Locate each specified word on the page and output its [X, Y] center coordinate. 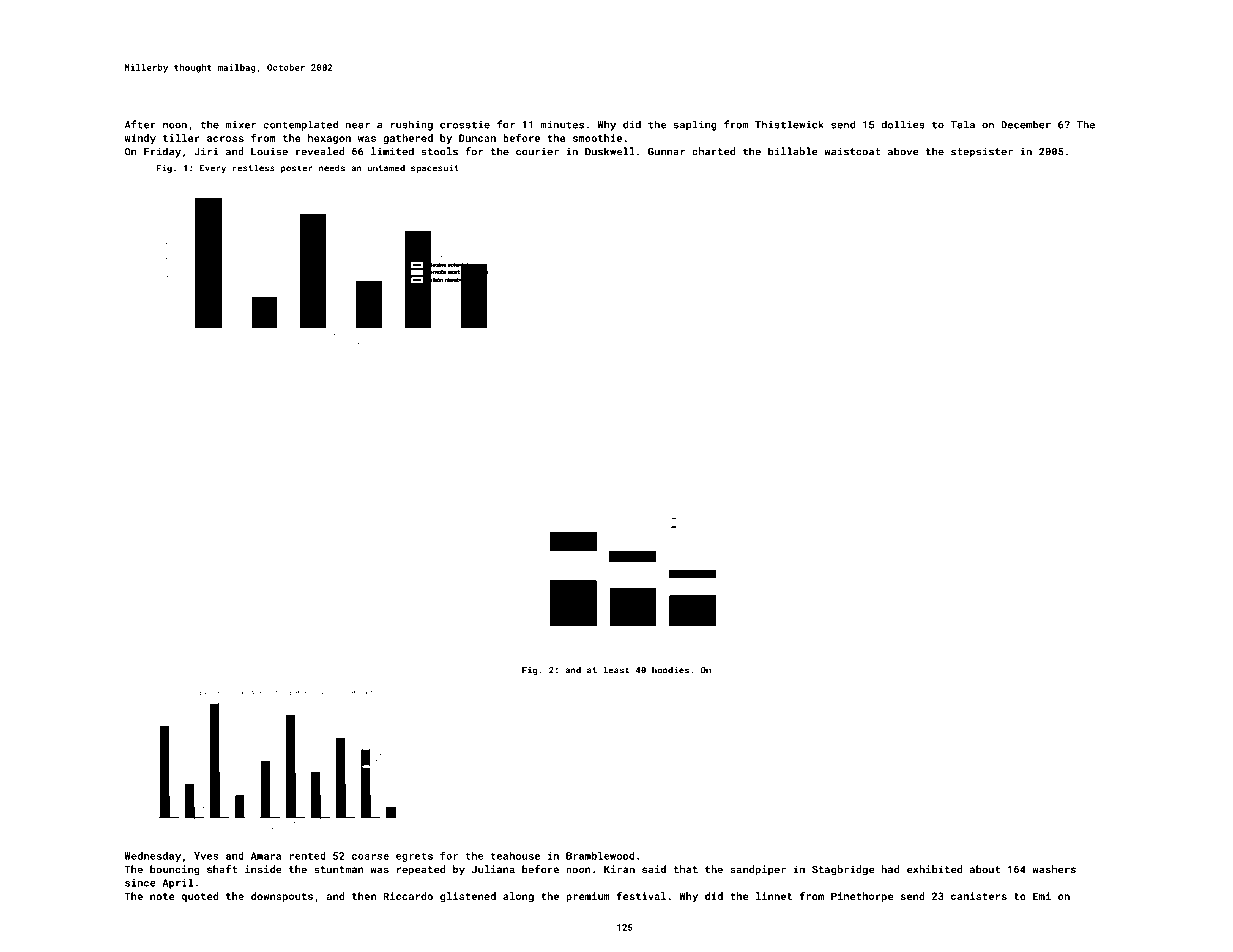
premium [588, 897]
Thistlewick [789, 124]
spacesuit [435, 168]
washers [1054, 869]
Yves [206, 856]
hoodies [670, 670]
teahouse [515, 856]
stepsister [982, 152]
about [985, 869]
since [140, 883]
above [903, 151]
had [890, 869]
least [617, 670]
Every [213, 169]
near [358, 126]
